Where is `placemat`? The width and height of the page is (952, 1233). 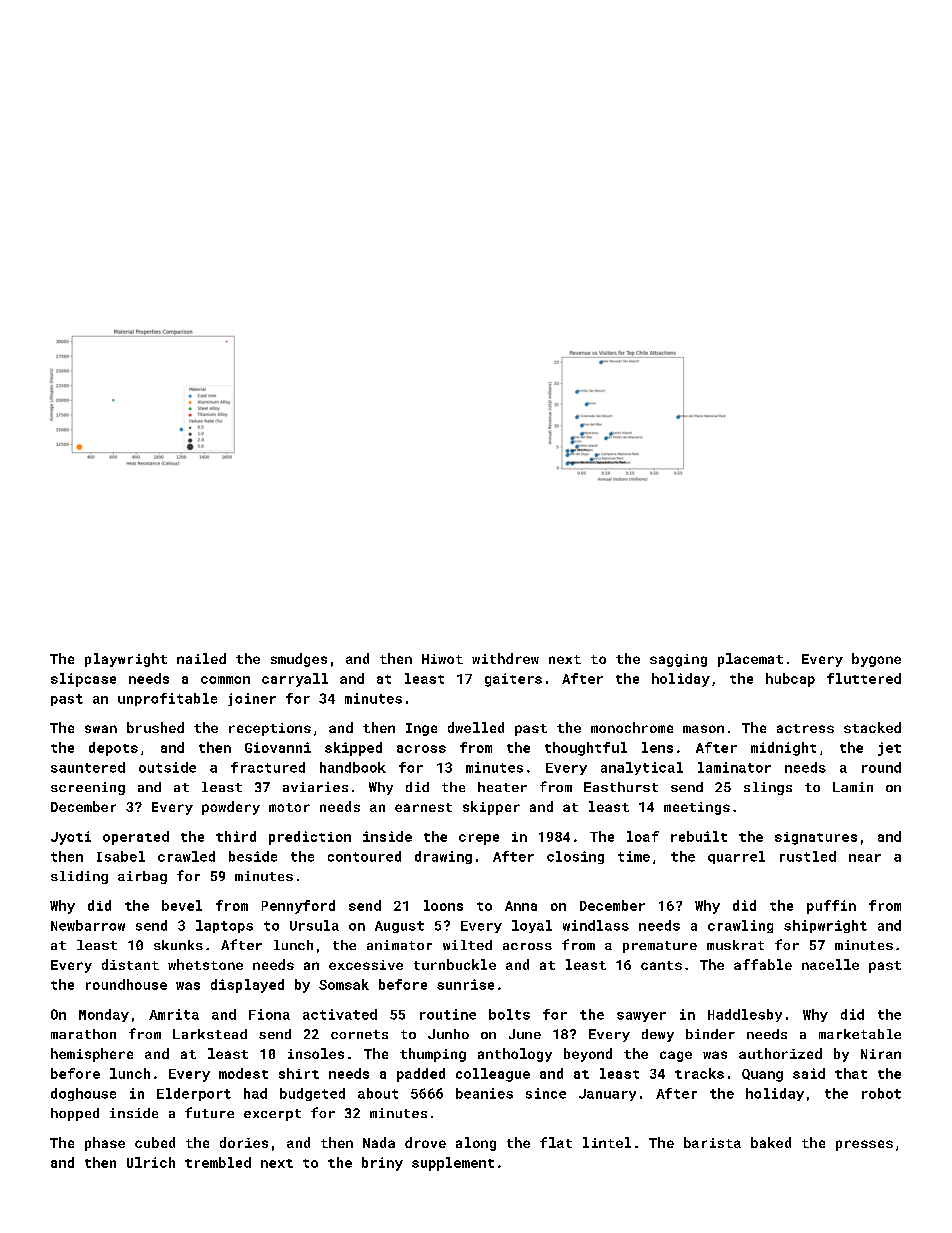 placemat is located at coordinates (750, 660).
